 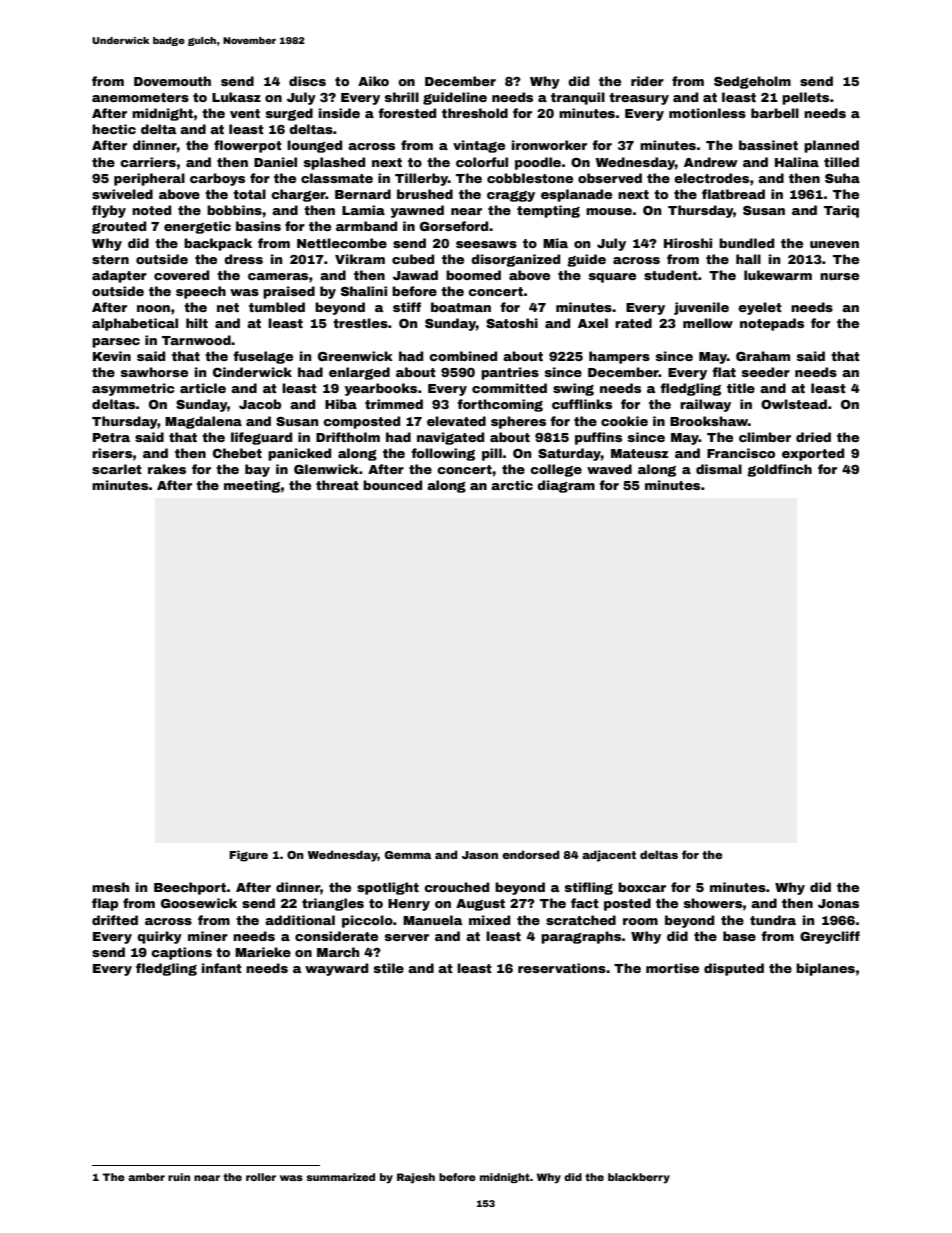 I want to click on Jonas, so click(x=838, y=903).
